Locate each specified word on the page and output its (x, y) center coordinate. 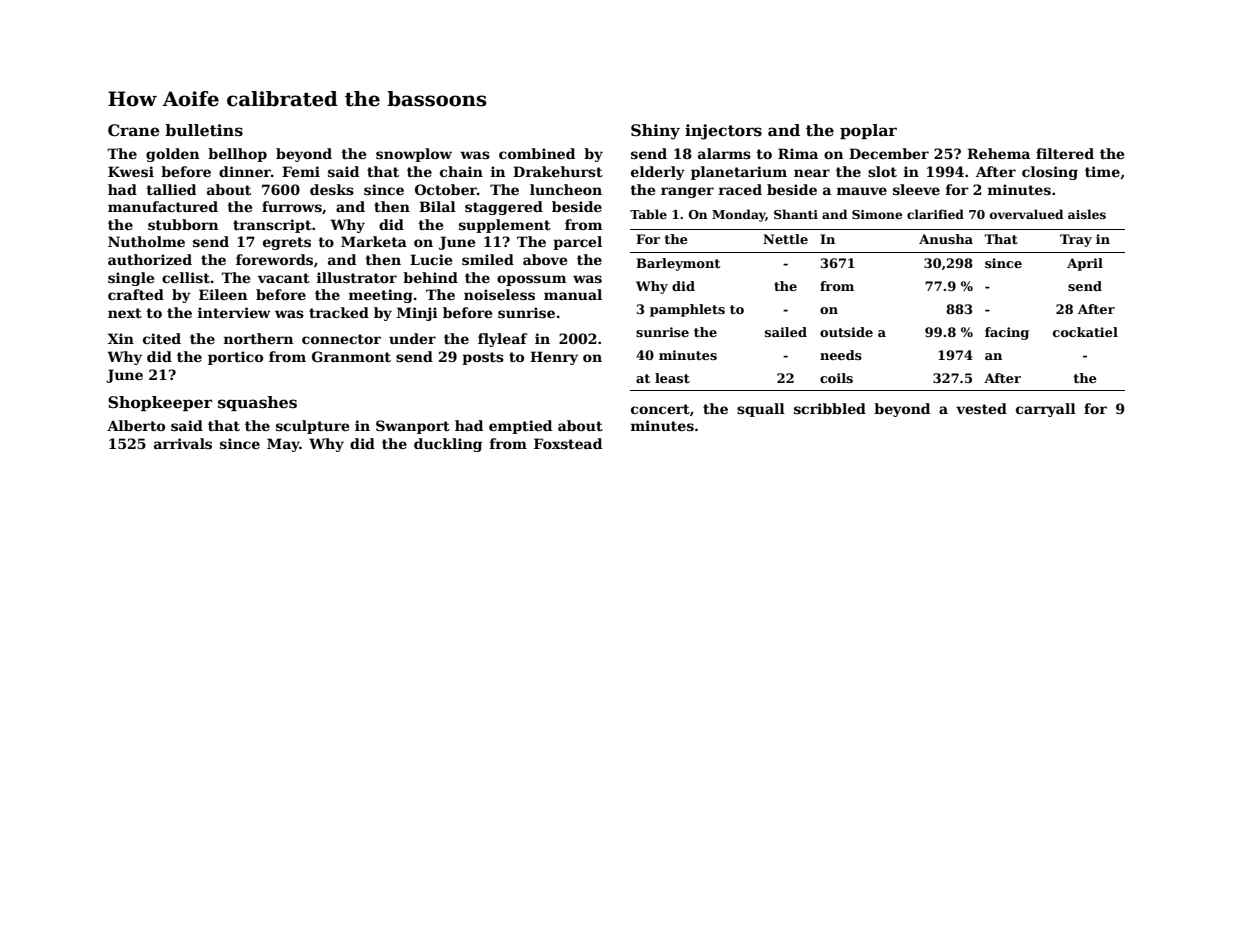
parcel (577, 243)
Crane (134, 130)
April (1085, 264)
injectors (723, 132)
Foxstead (568, 443)
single (131, 279)
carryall (1046, 410)
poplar (868, 131)
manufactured (163, 206)
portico (235, 358)
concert (660, 409)
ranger (687, 192)
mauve (862, 191)
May (283, 445)
